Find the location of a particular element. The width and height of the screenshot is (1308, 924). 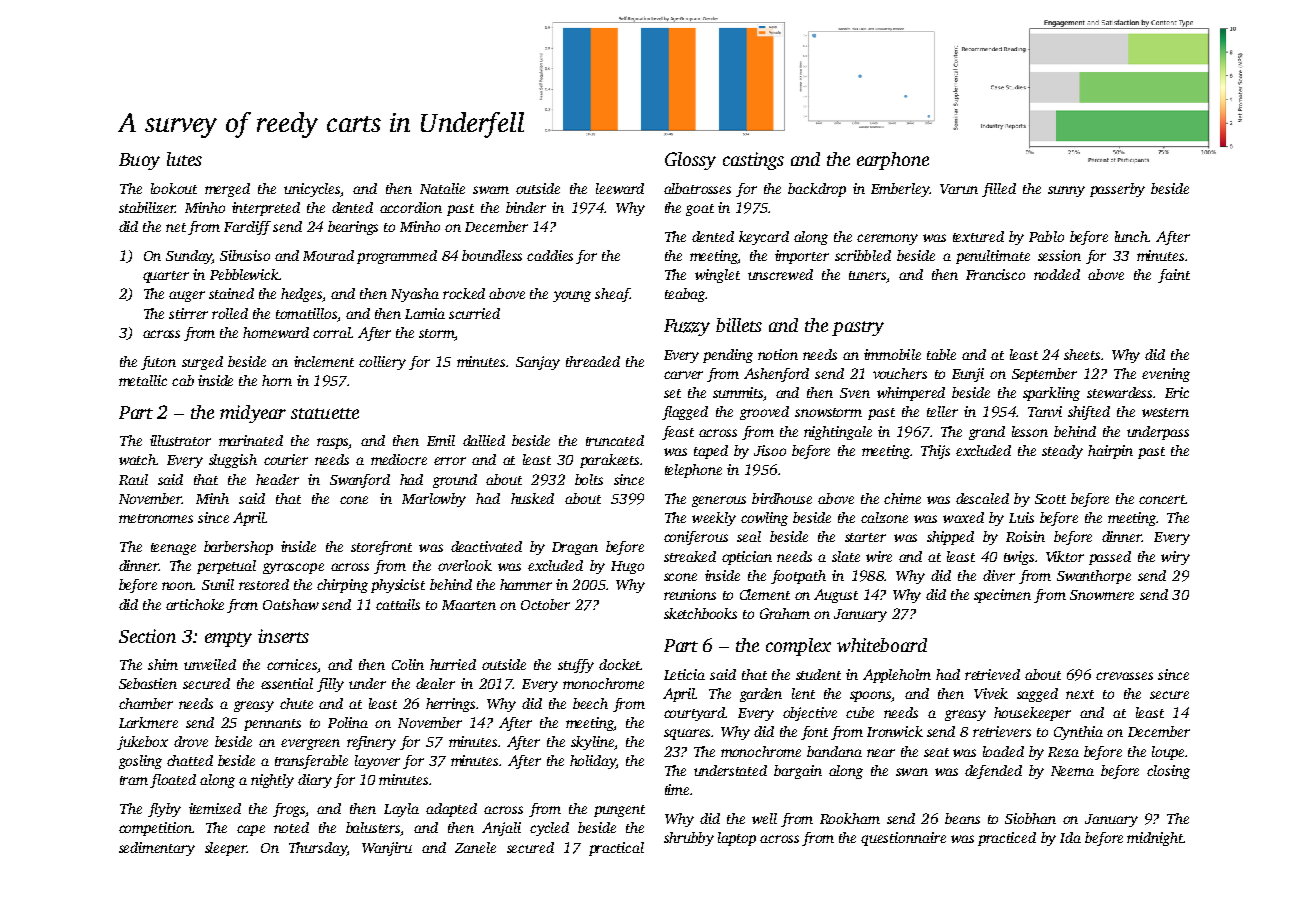

stabilizer is located at coordinates (147, 207).
